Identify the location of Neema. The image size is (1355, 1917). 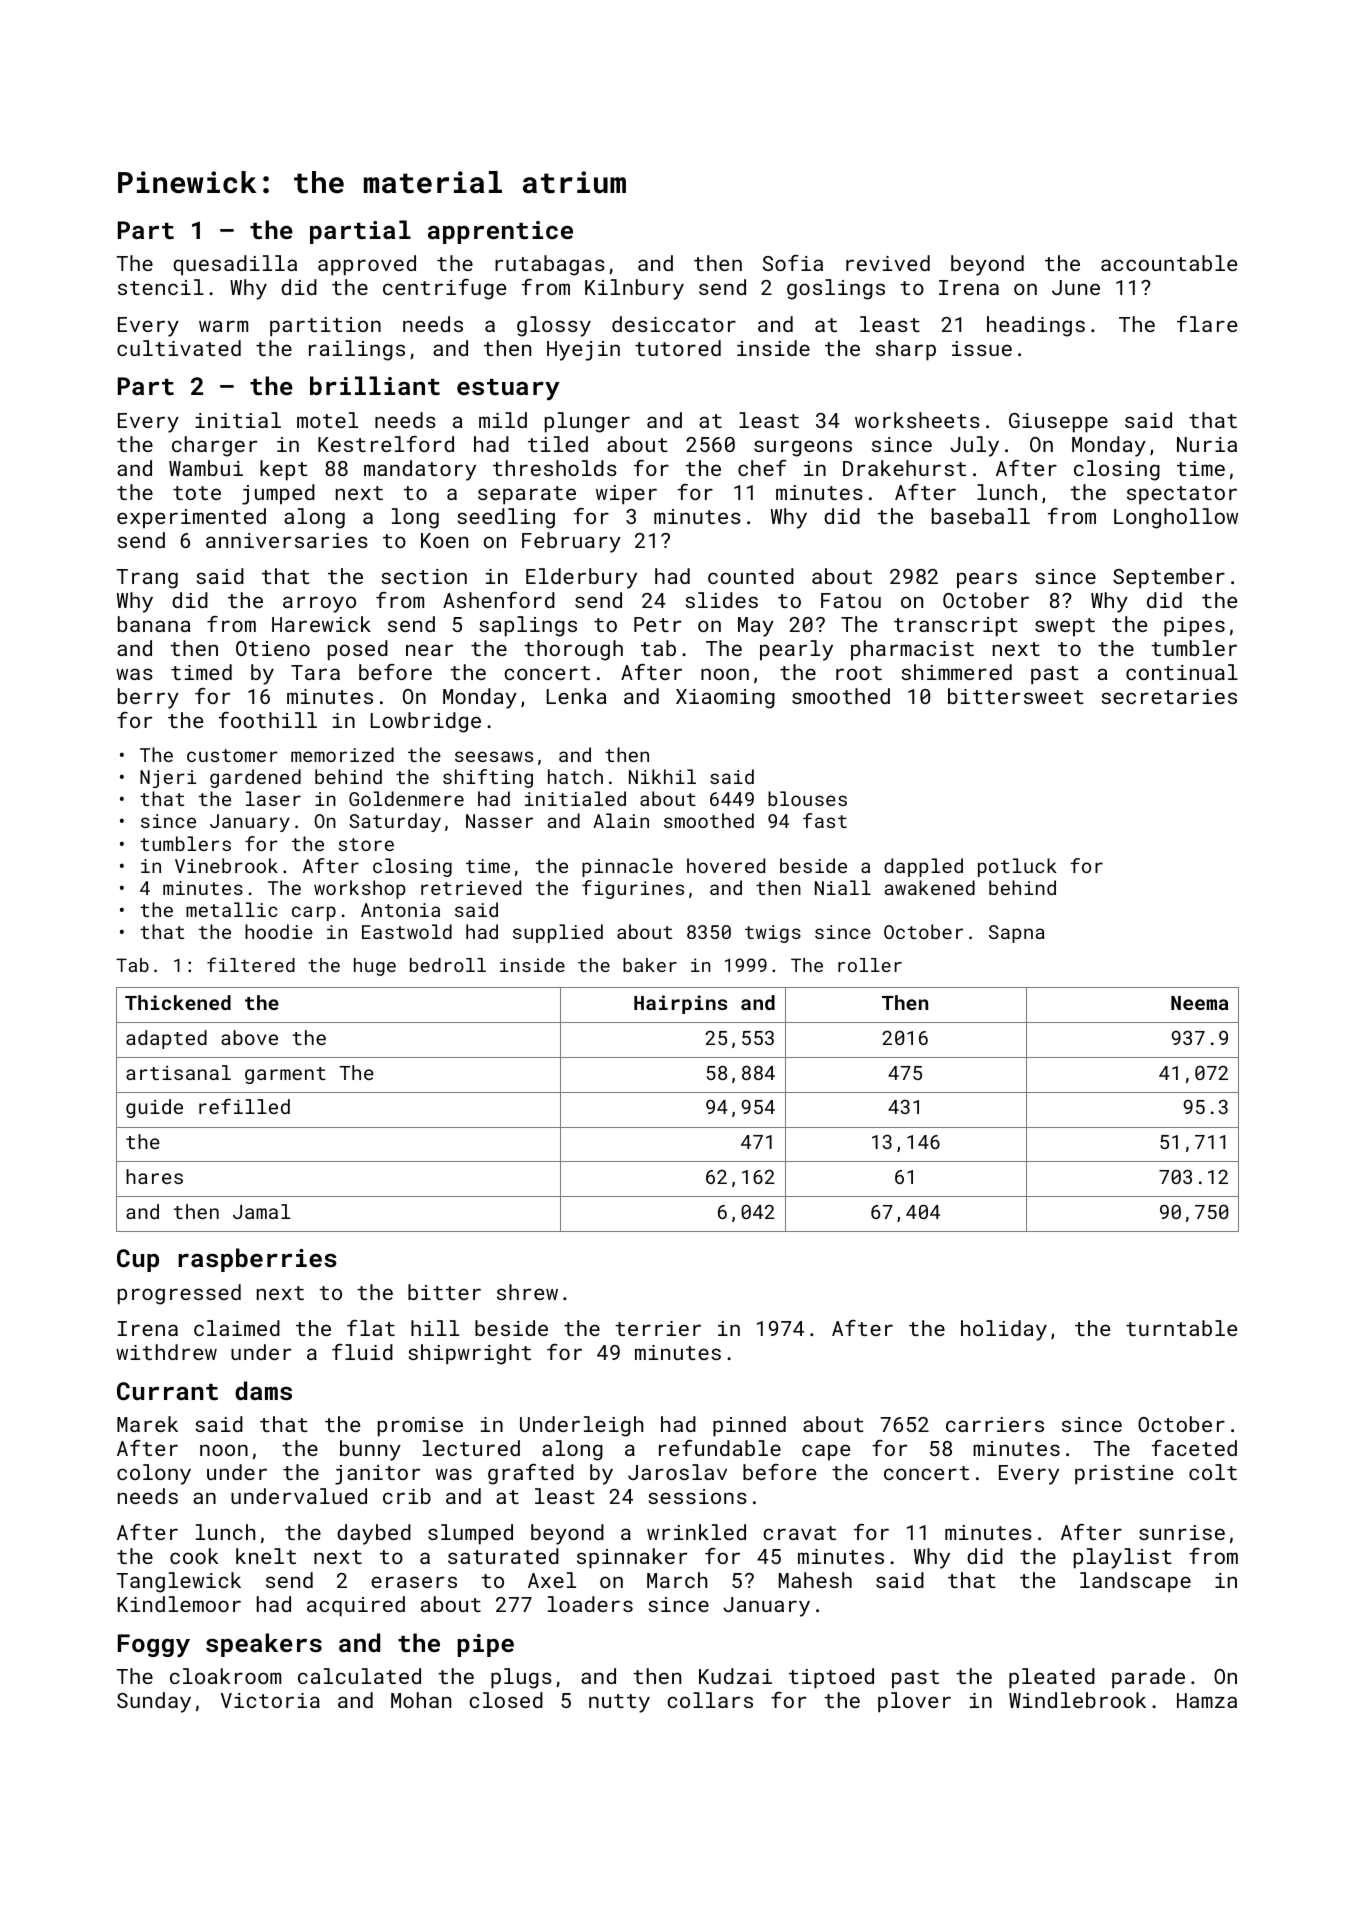
(1200, 1003).
